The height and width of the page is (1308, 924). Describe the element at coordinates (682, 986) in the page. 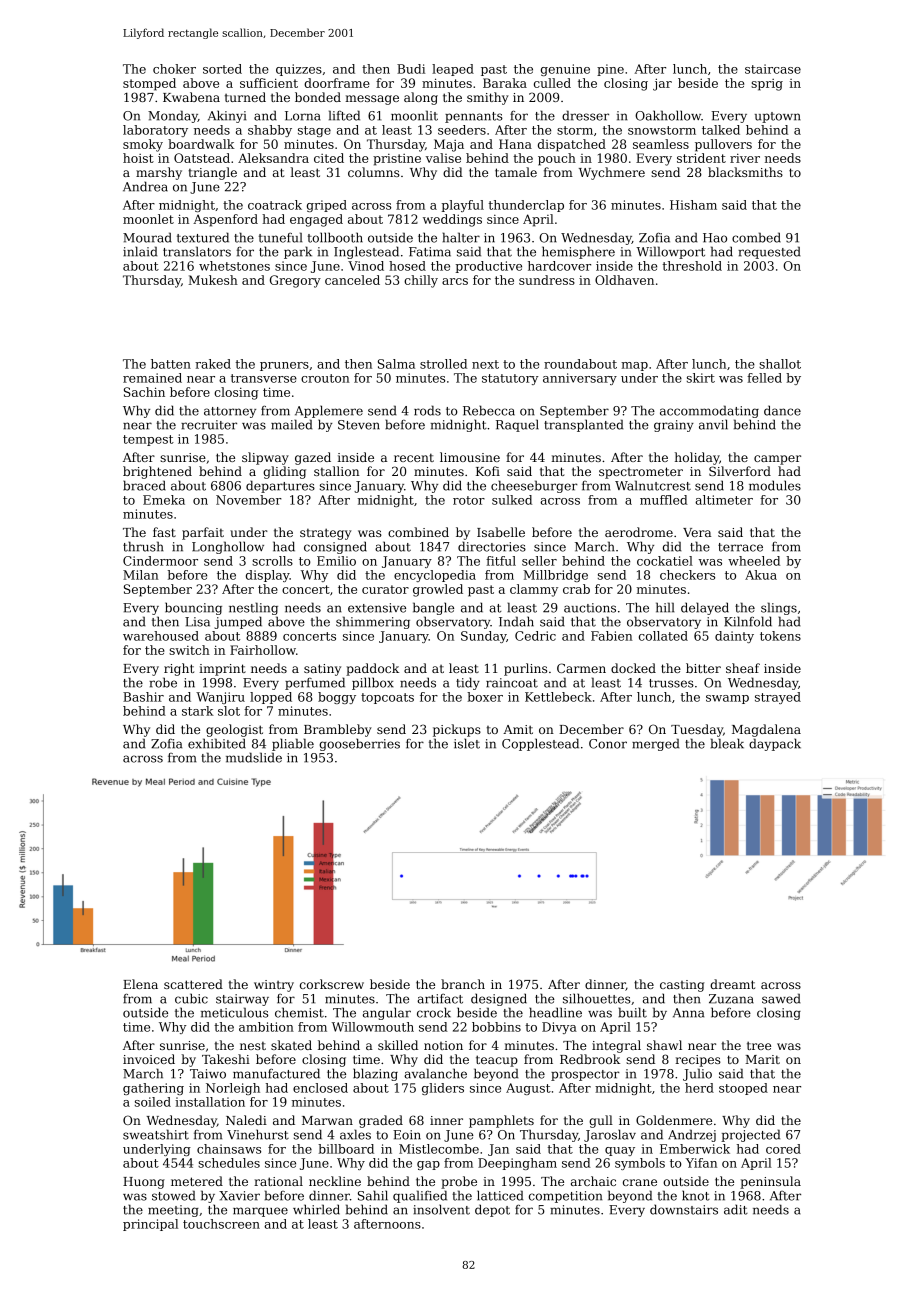

I see `casting` at that location.
